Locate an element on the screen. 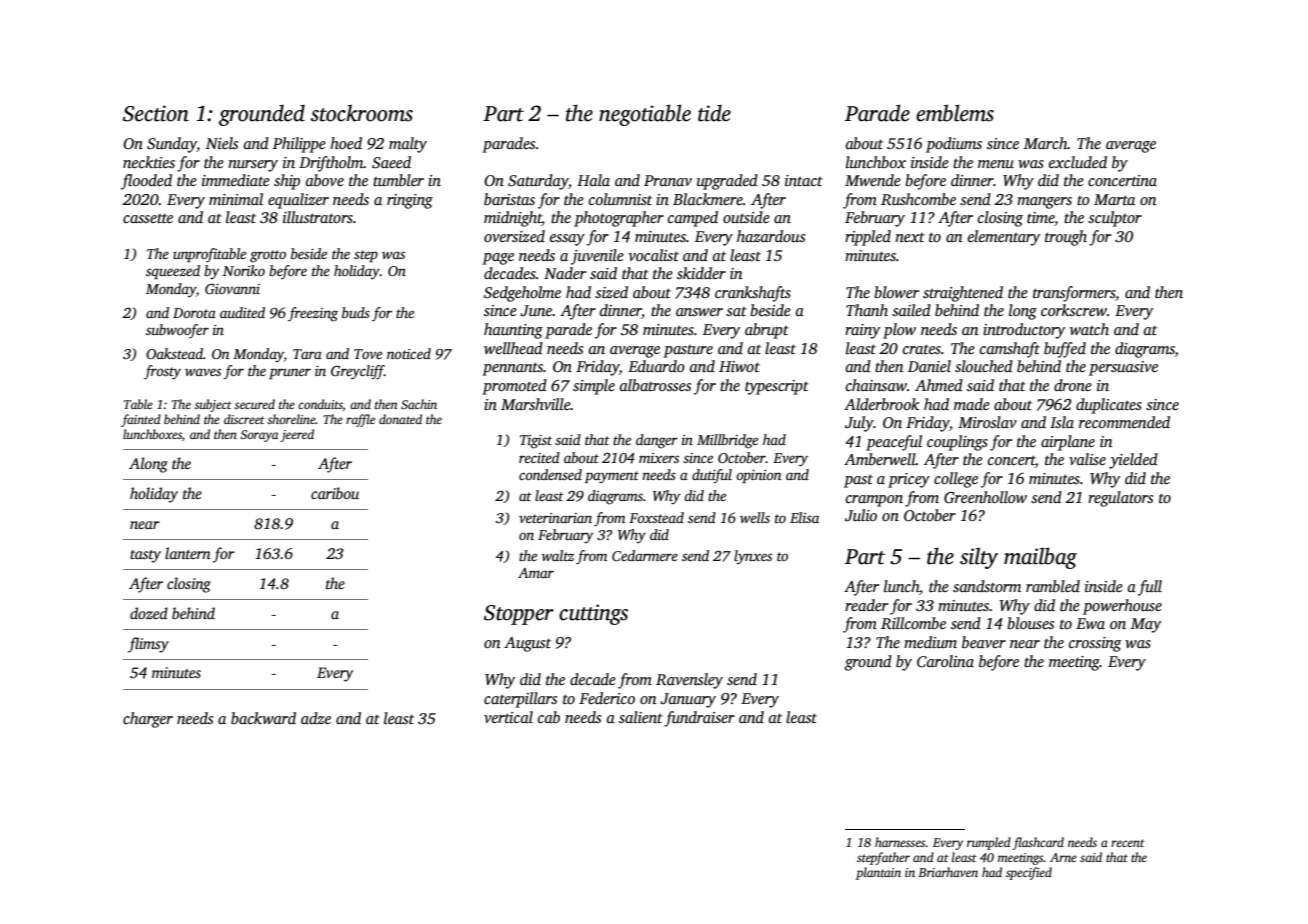 The height and width of the screenshot is (924, 1308). caribou is located at coordinates (335, 493).
